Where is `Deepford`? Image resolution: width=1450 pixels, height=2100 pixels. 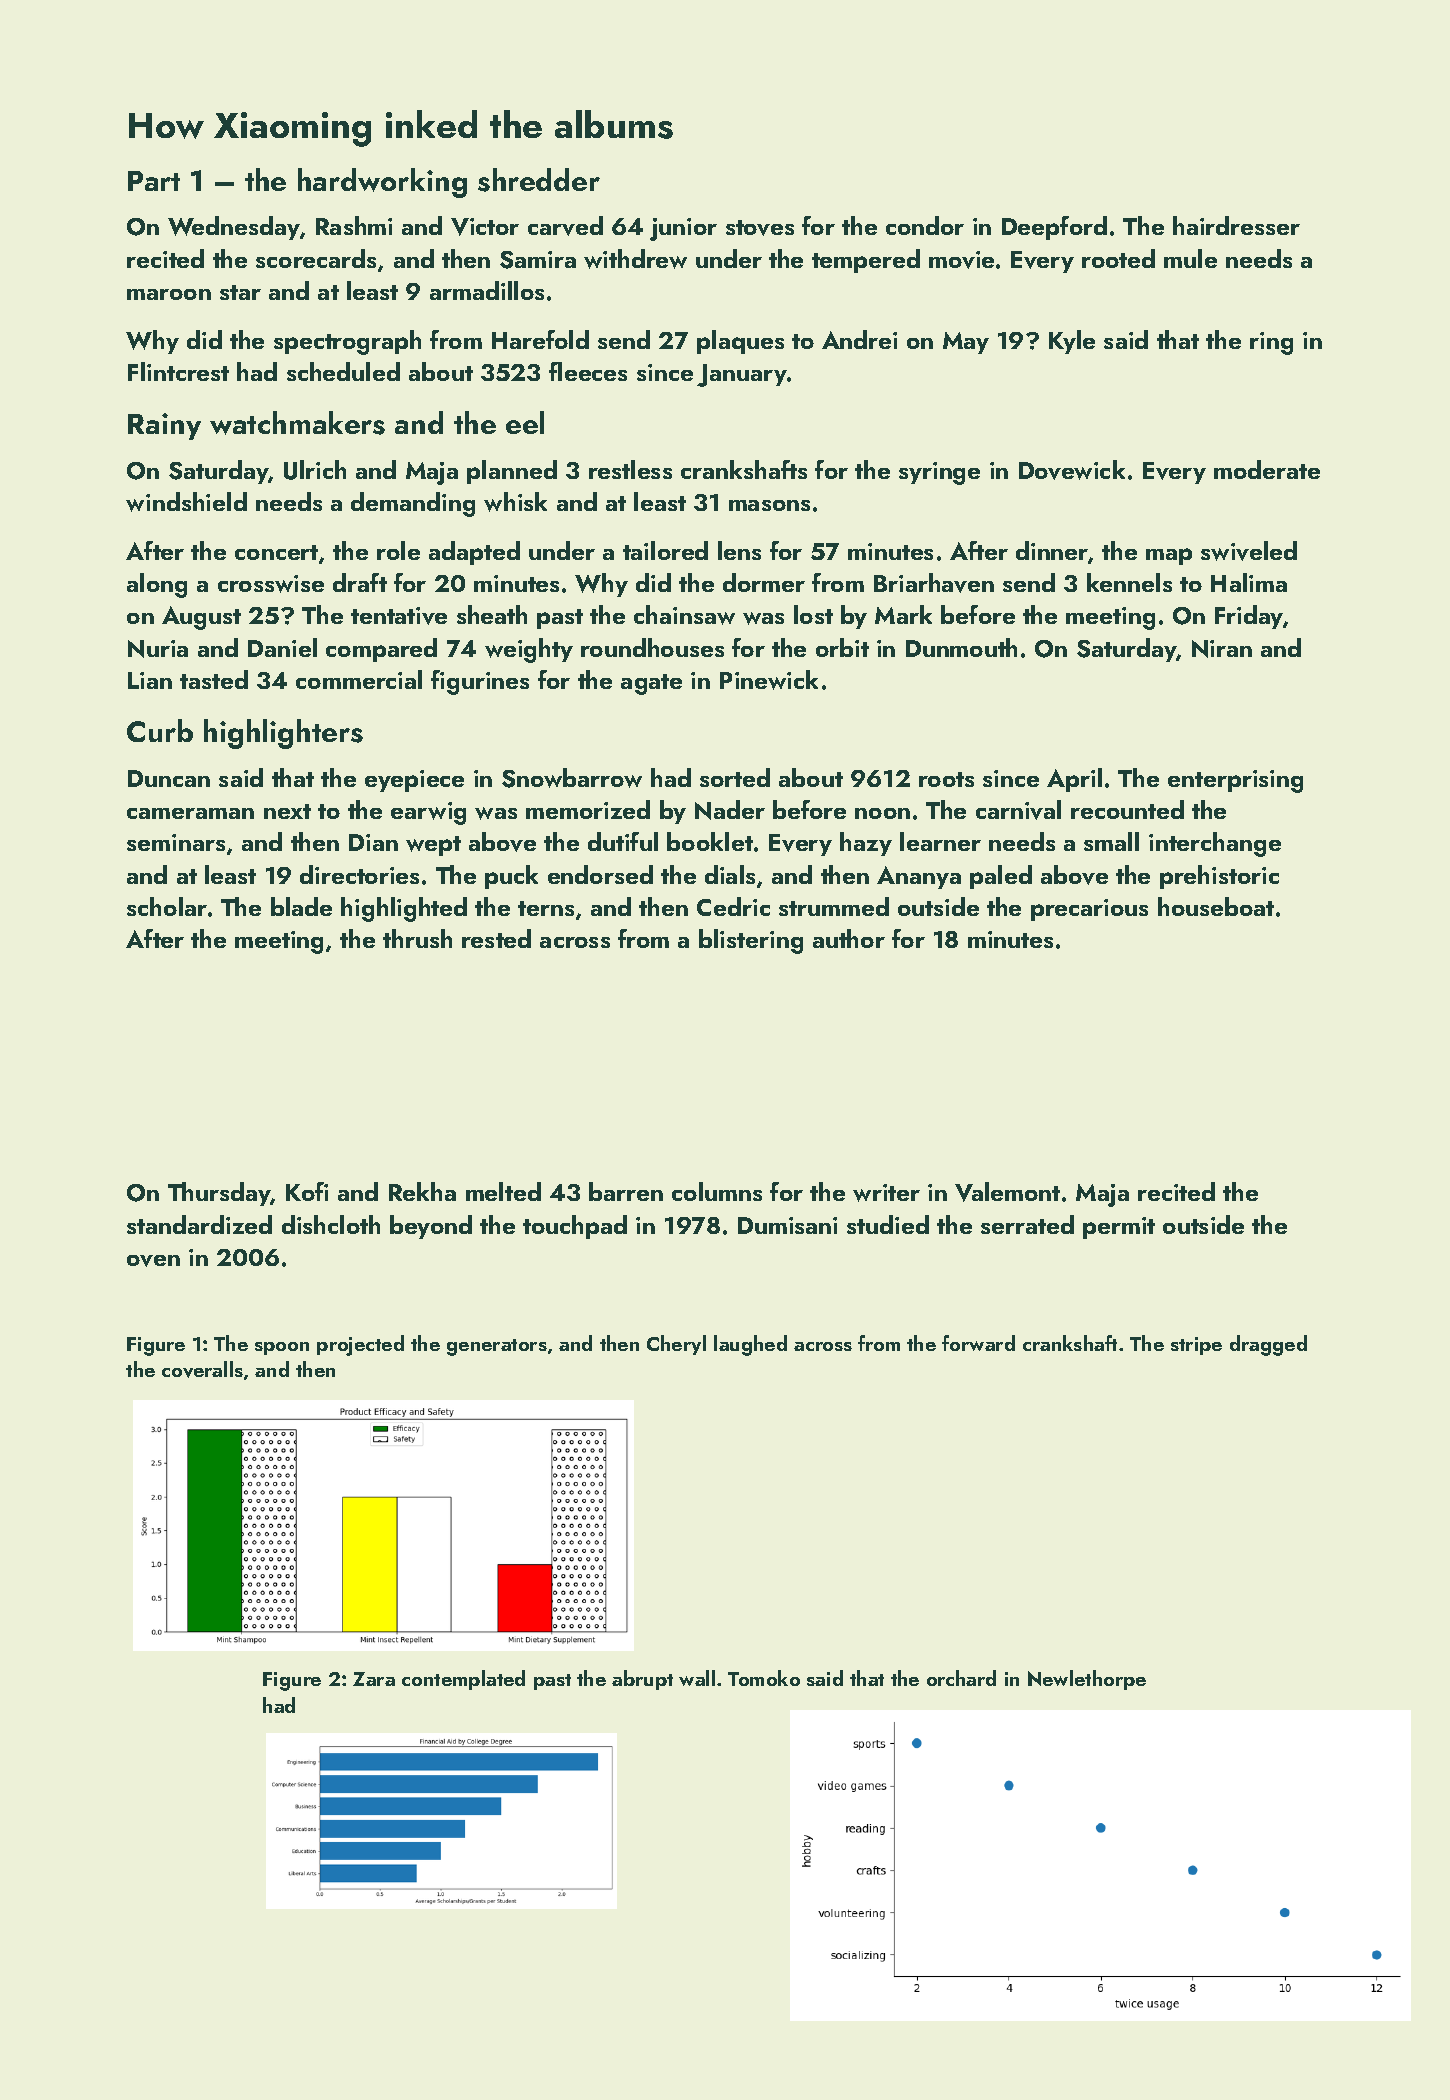
Deepford is located at coordinates (1054, 228).
